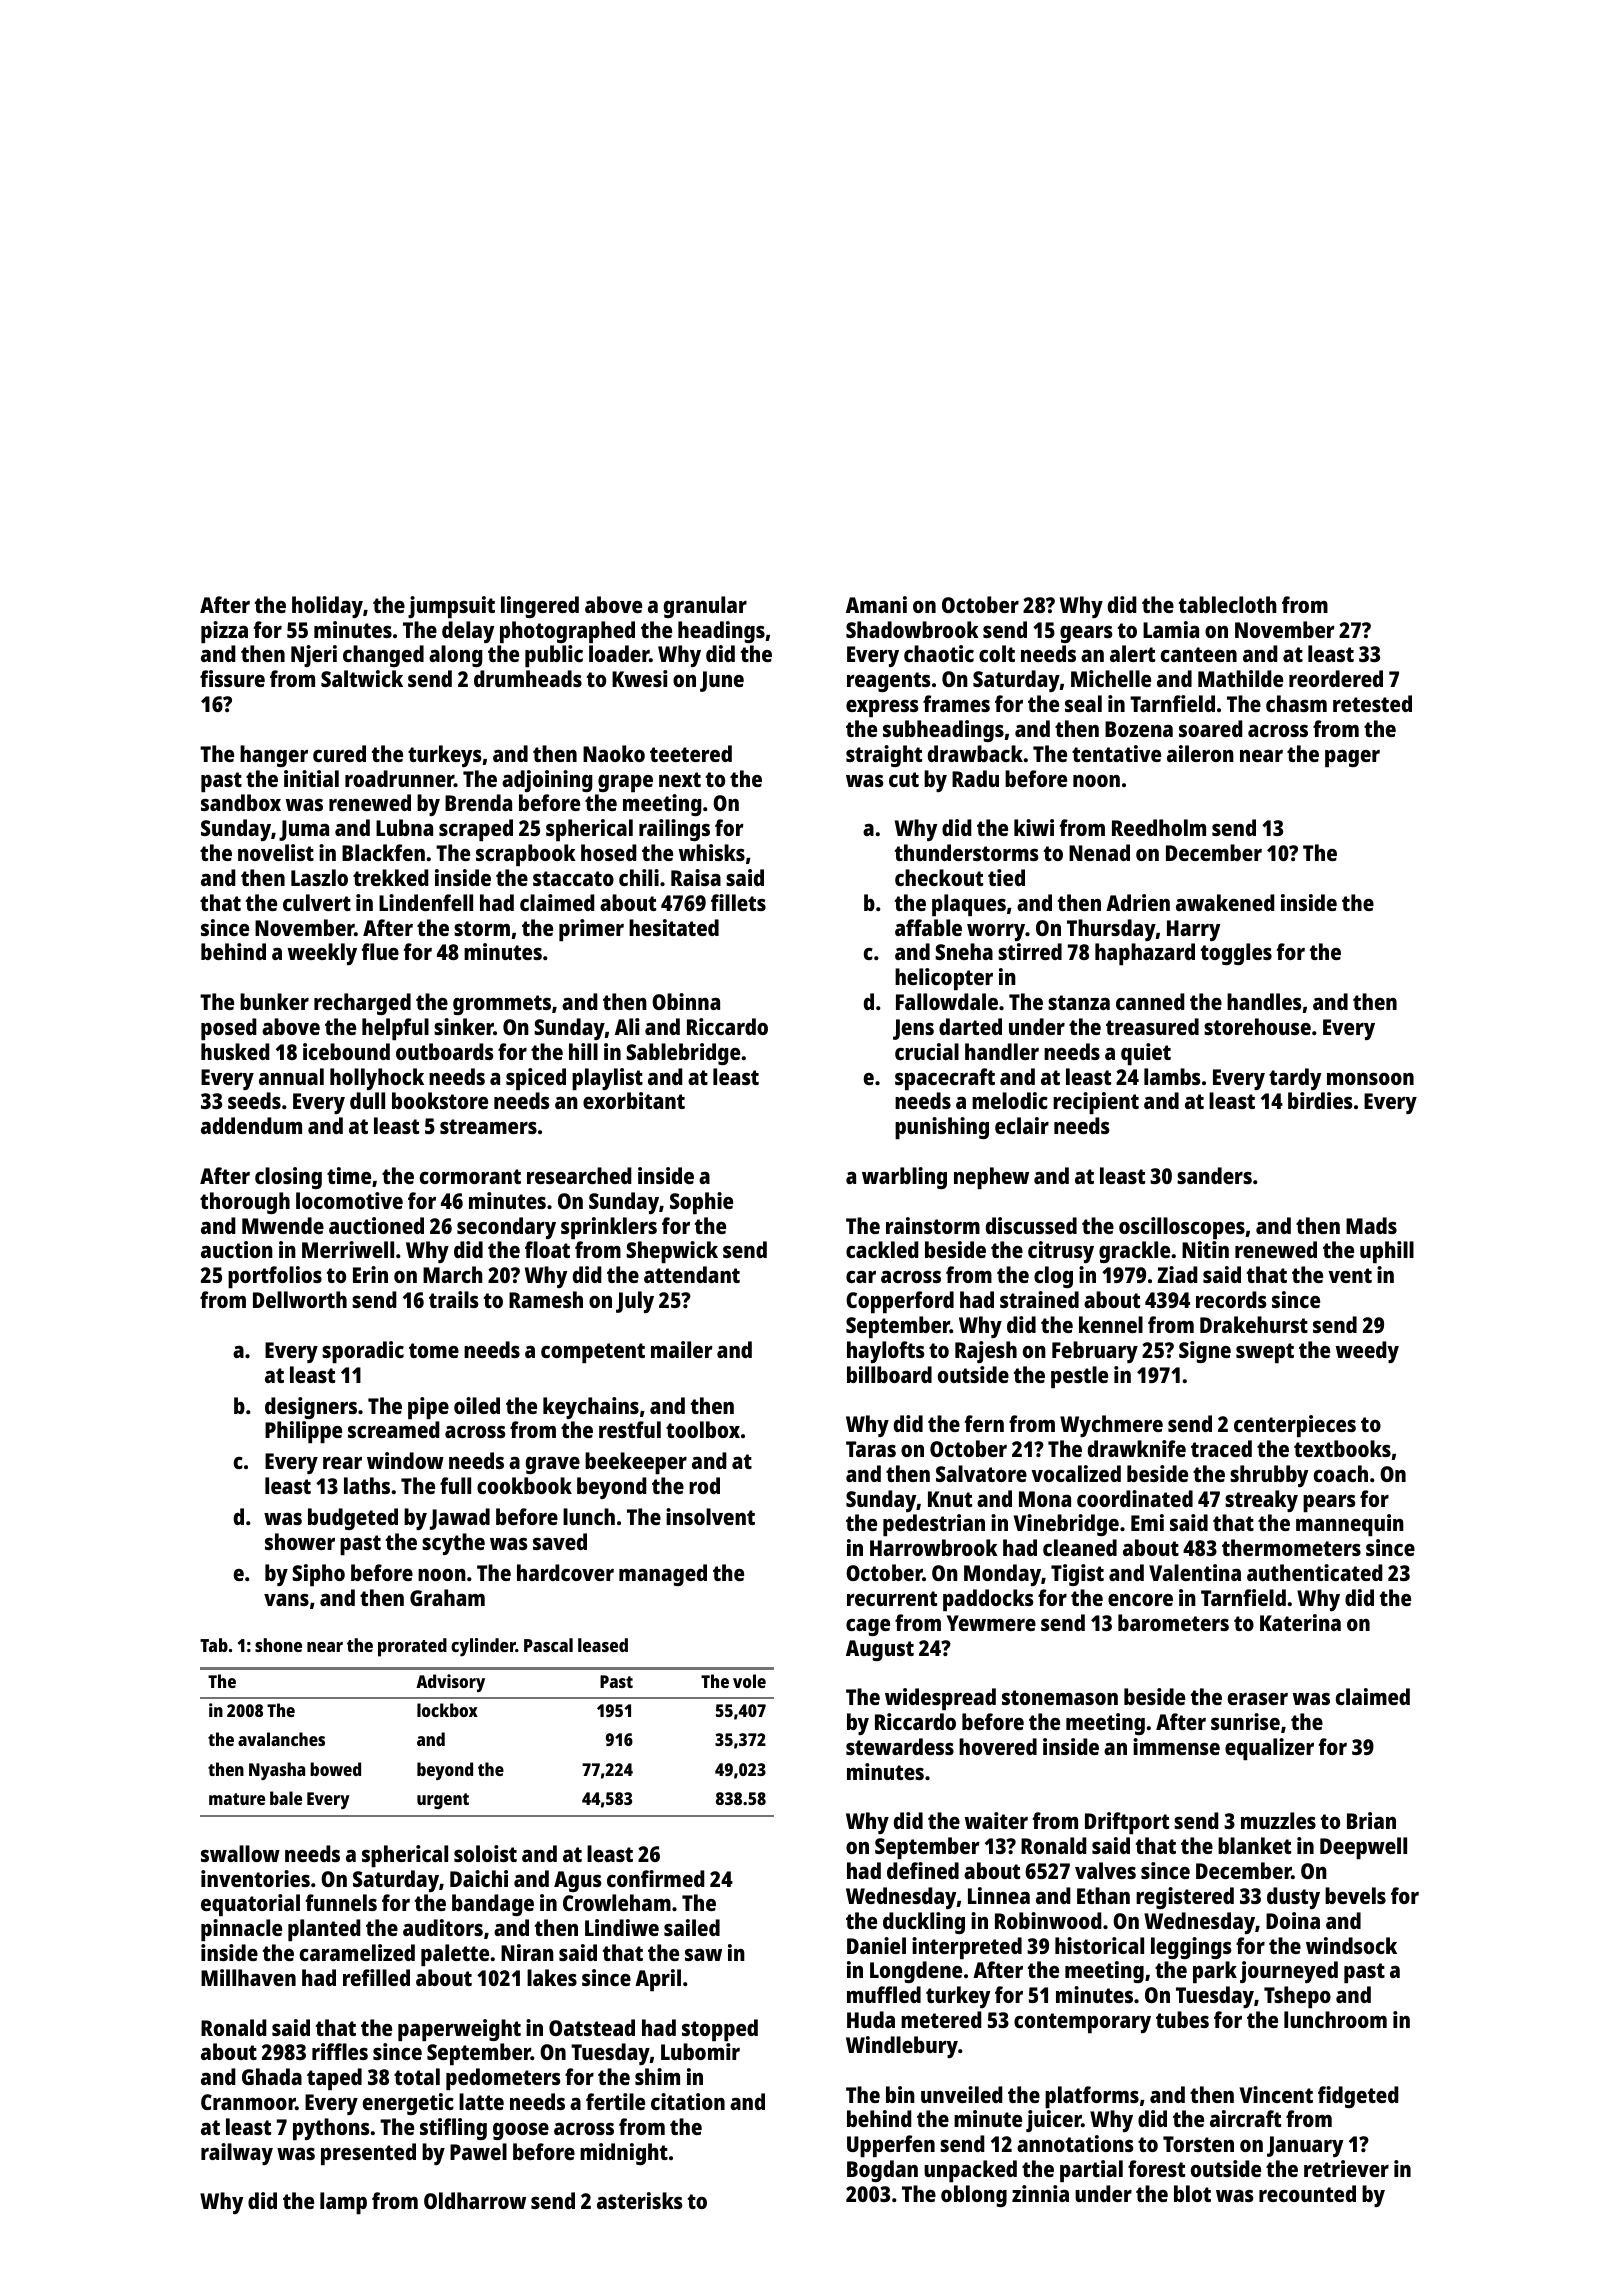 The width and height of the document is (1620, 2292). Describe the element at coordinates (1228, 604) in the document. I see `tablecloth` at that location.
